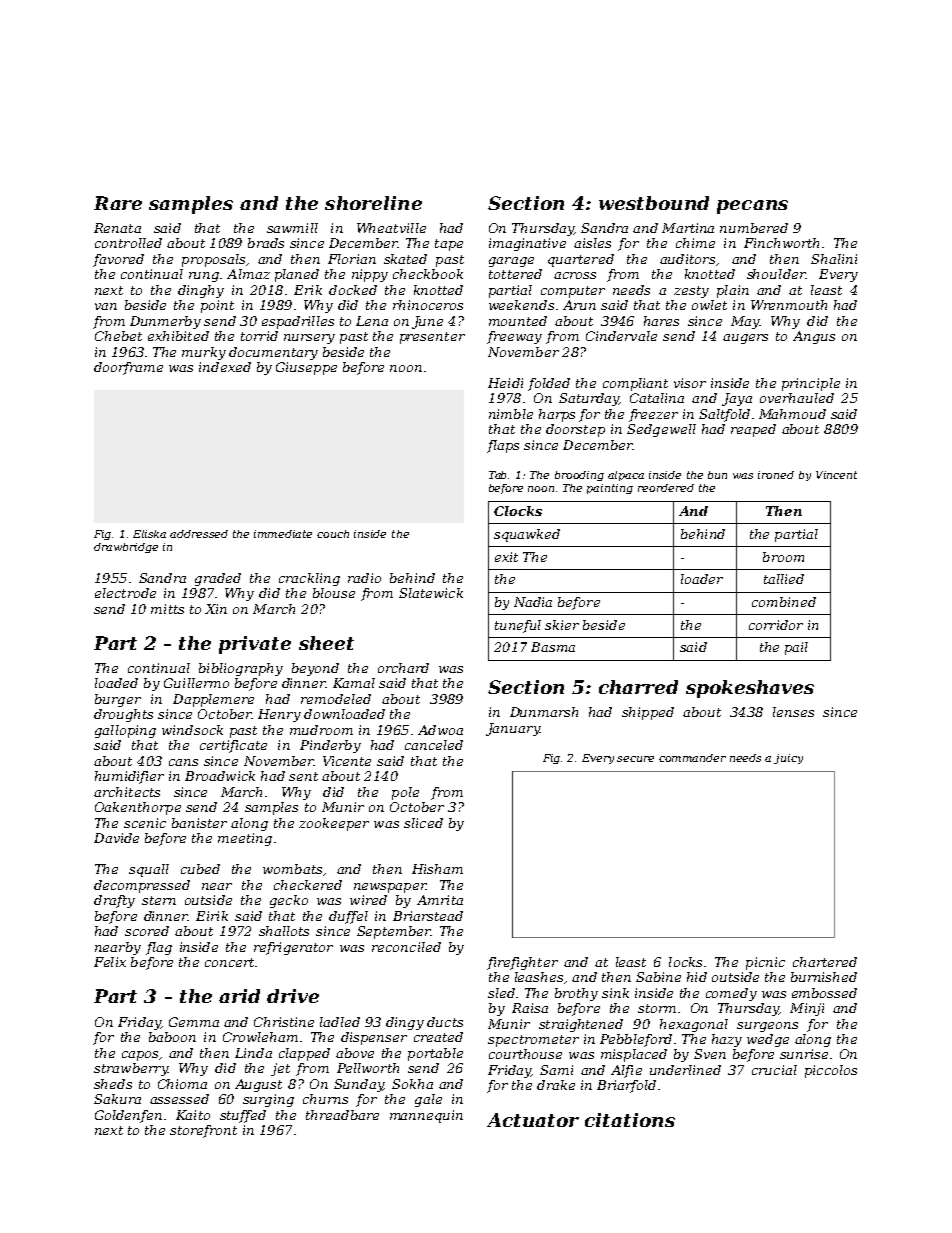 The height and width of the document is (1233, 952). What do you see at coordinates (199, 534) in the document?
I see `addressed` at bounding box center [199, 534].
